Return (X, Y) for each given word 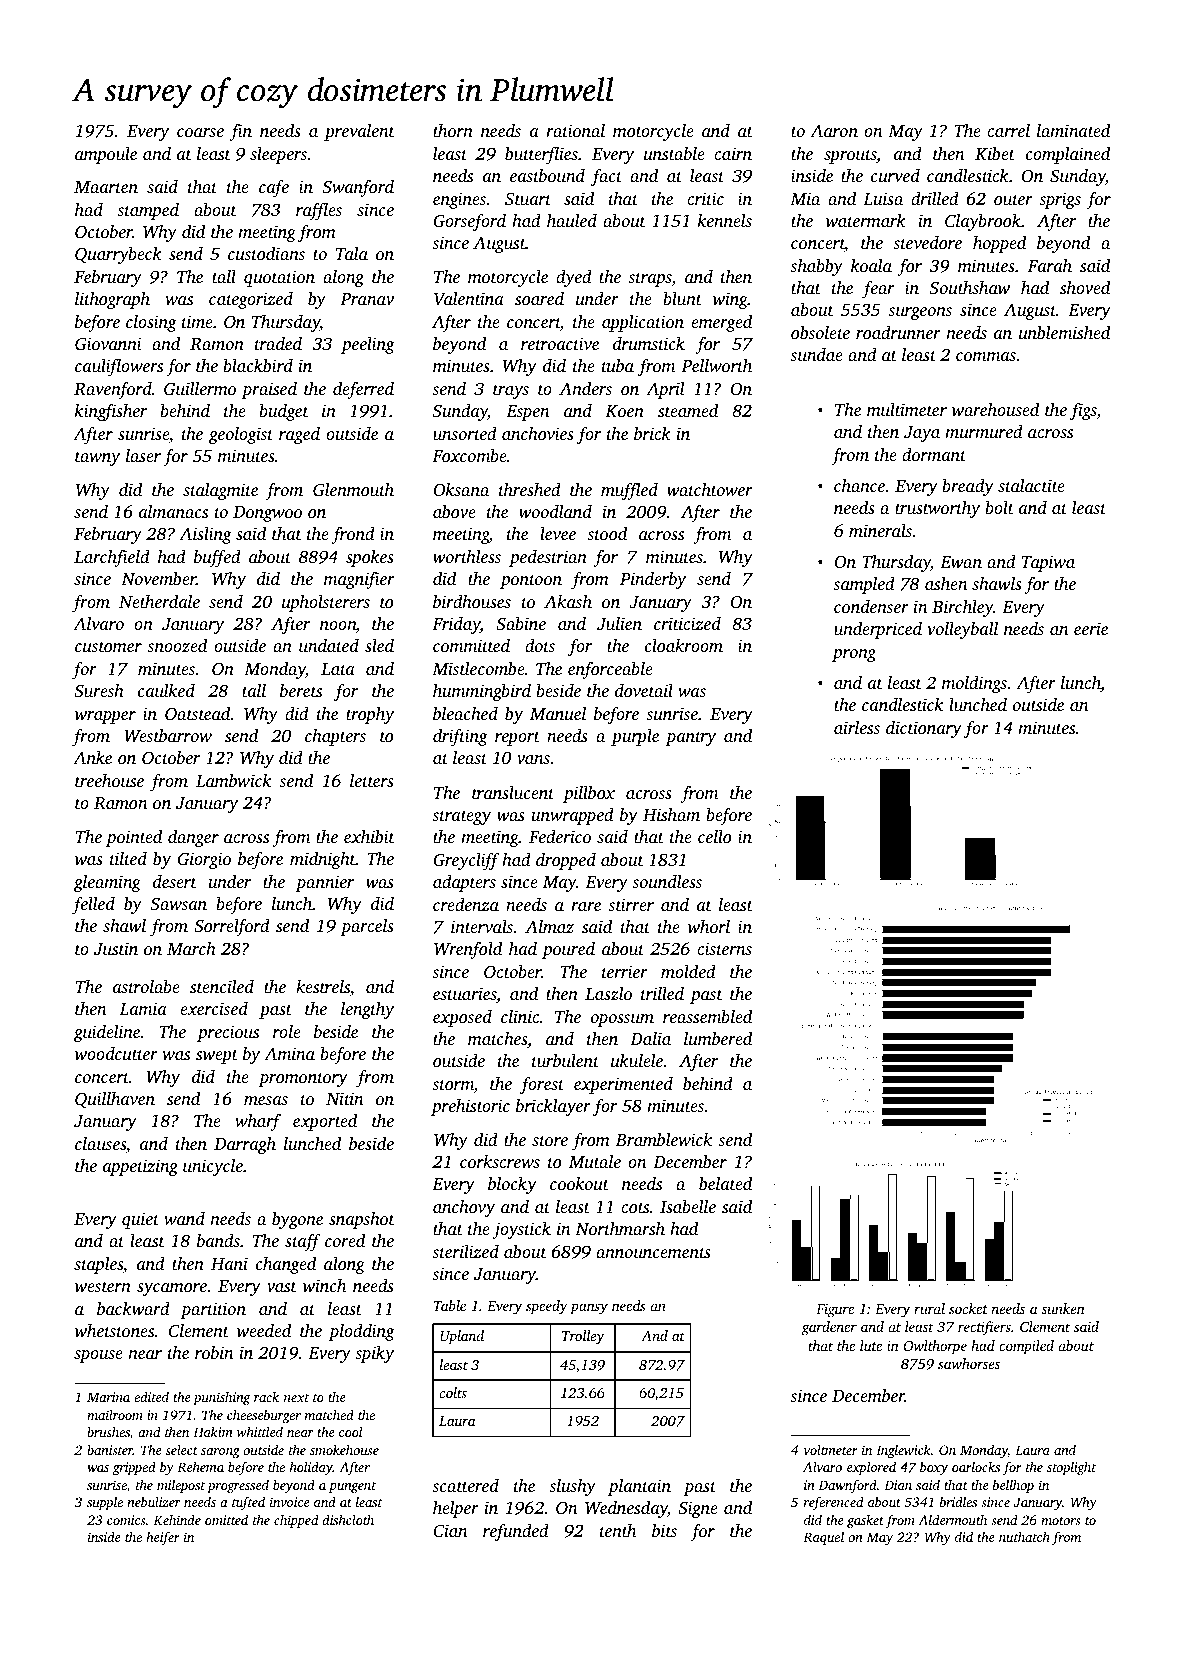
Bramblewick (664, 1139)
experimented (623, 1085)
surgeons (920, 313)
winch (324, 1285)
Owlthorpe (935, 1347)
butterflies (541, 155)
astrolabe (146, 986)
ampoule (106, 155)
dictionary (924, 729)
